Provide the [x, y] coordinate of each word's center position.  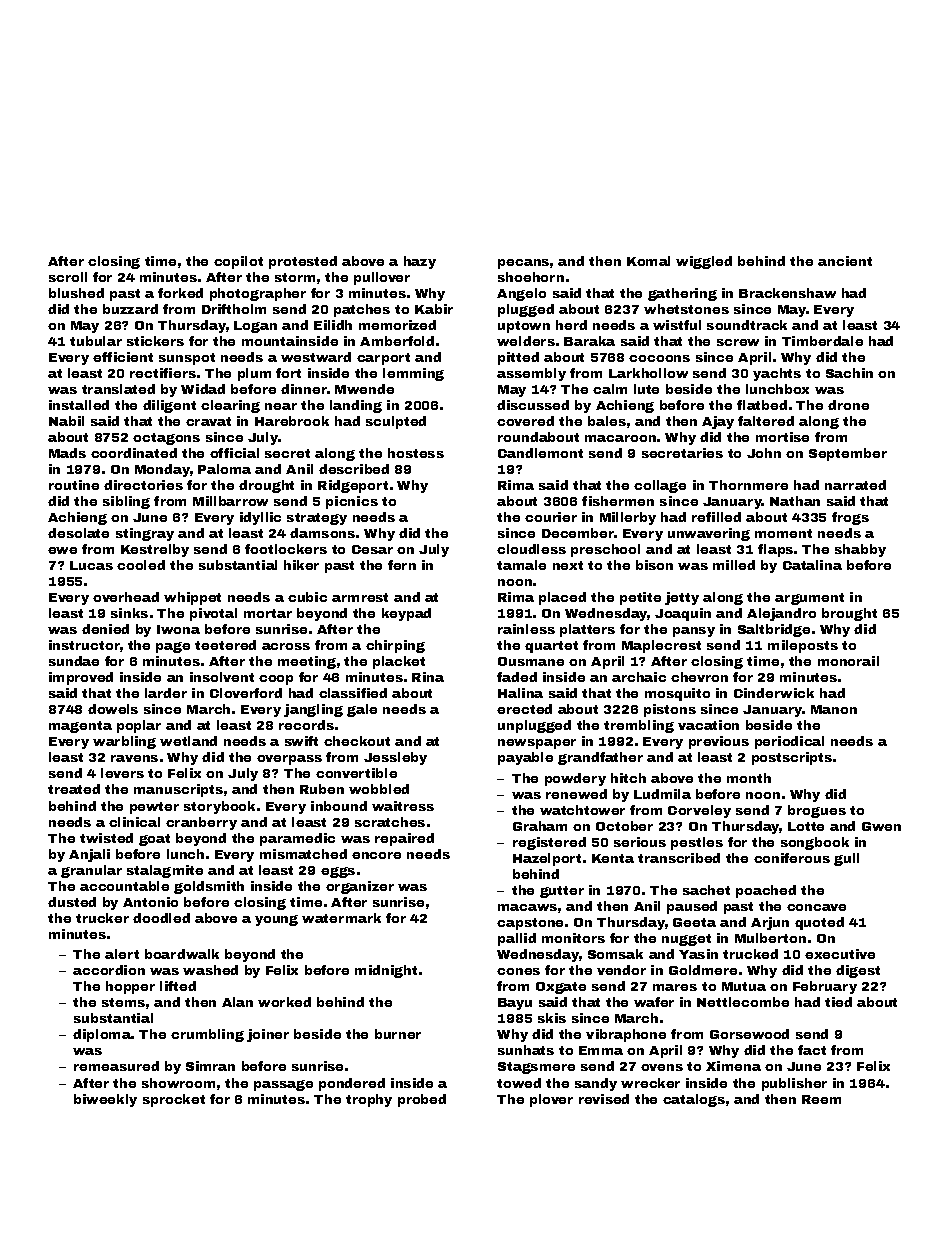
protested [303, 262]
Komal [648, 261]
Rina [428, 677]
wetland [188, 741]
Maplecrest [661, 646]
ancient [845, 261]
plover [551, 1100]
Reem [821, 1099]
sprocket [174, 1100]
